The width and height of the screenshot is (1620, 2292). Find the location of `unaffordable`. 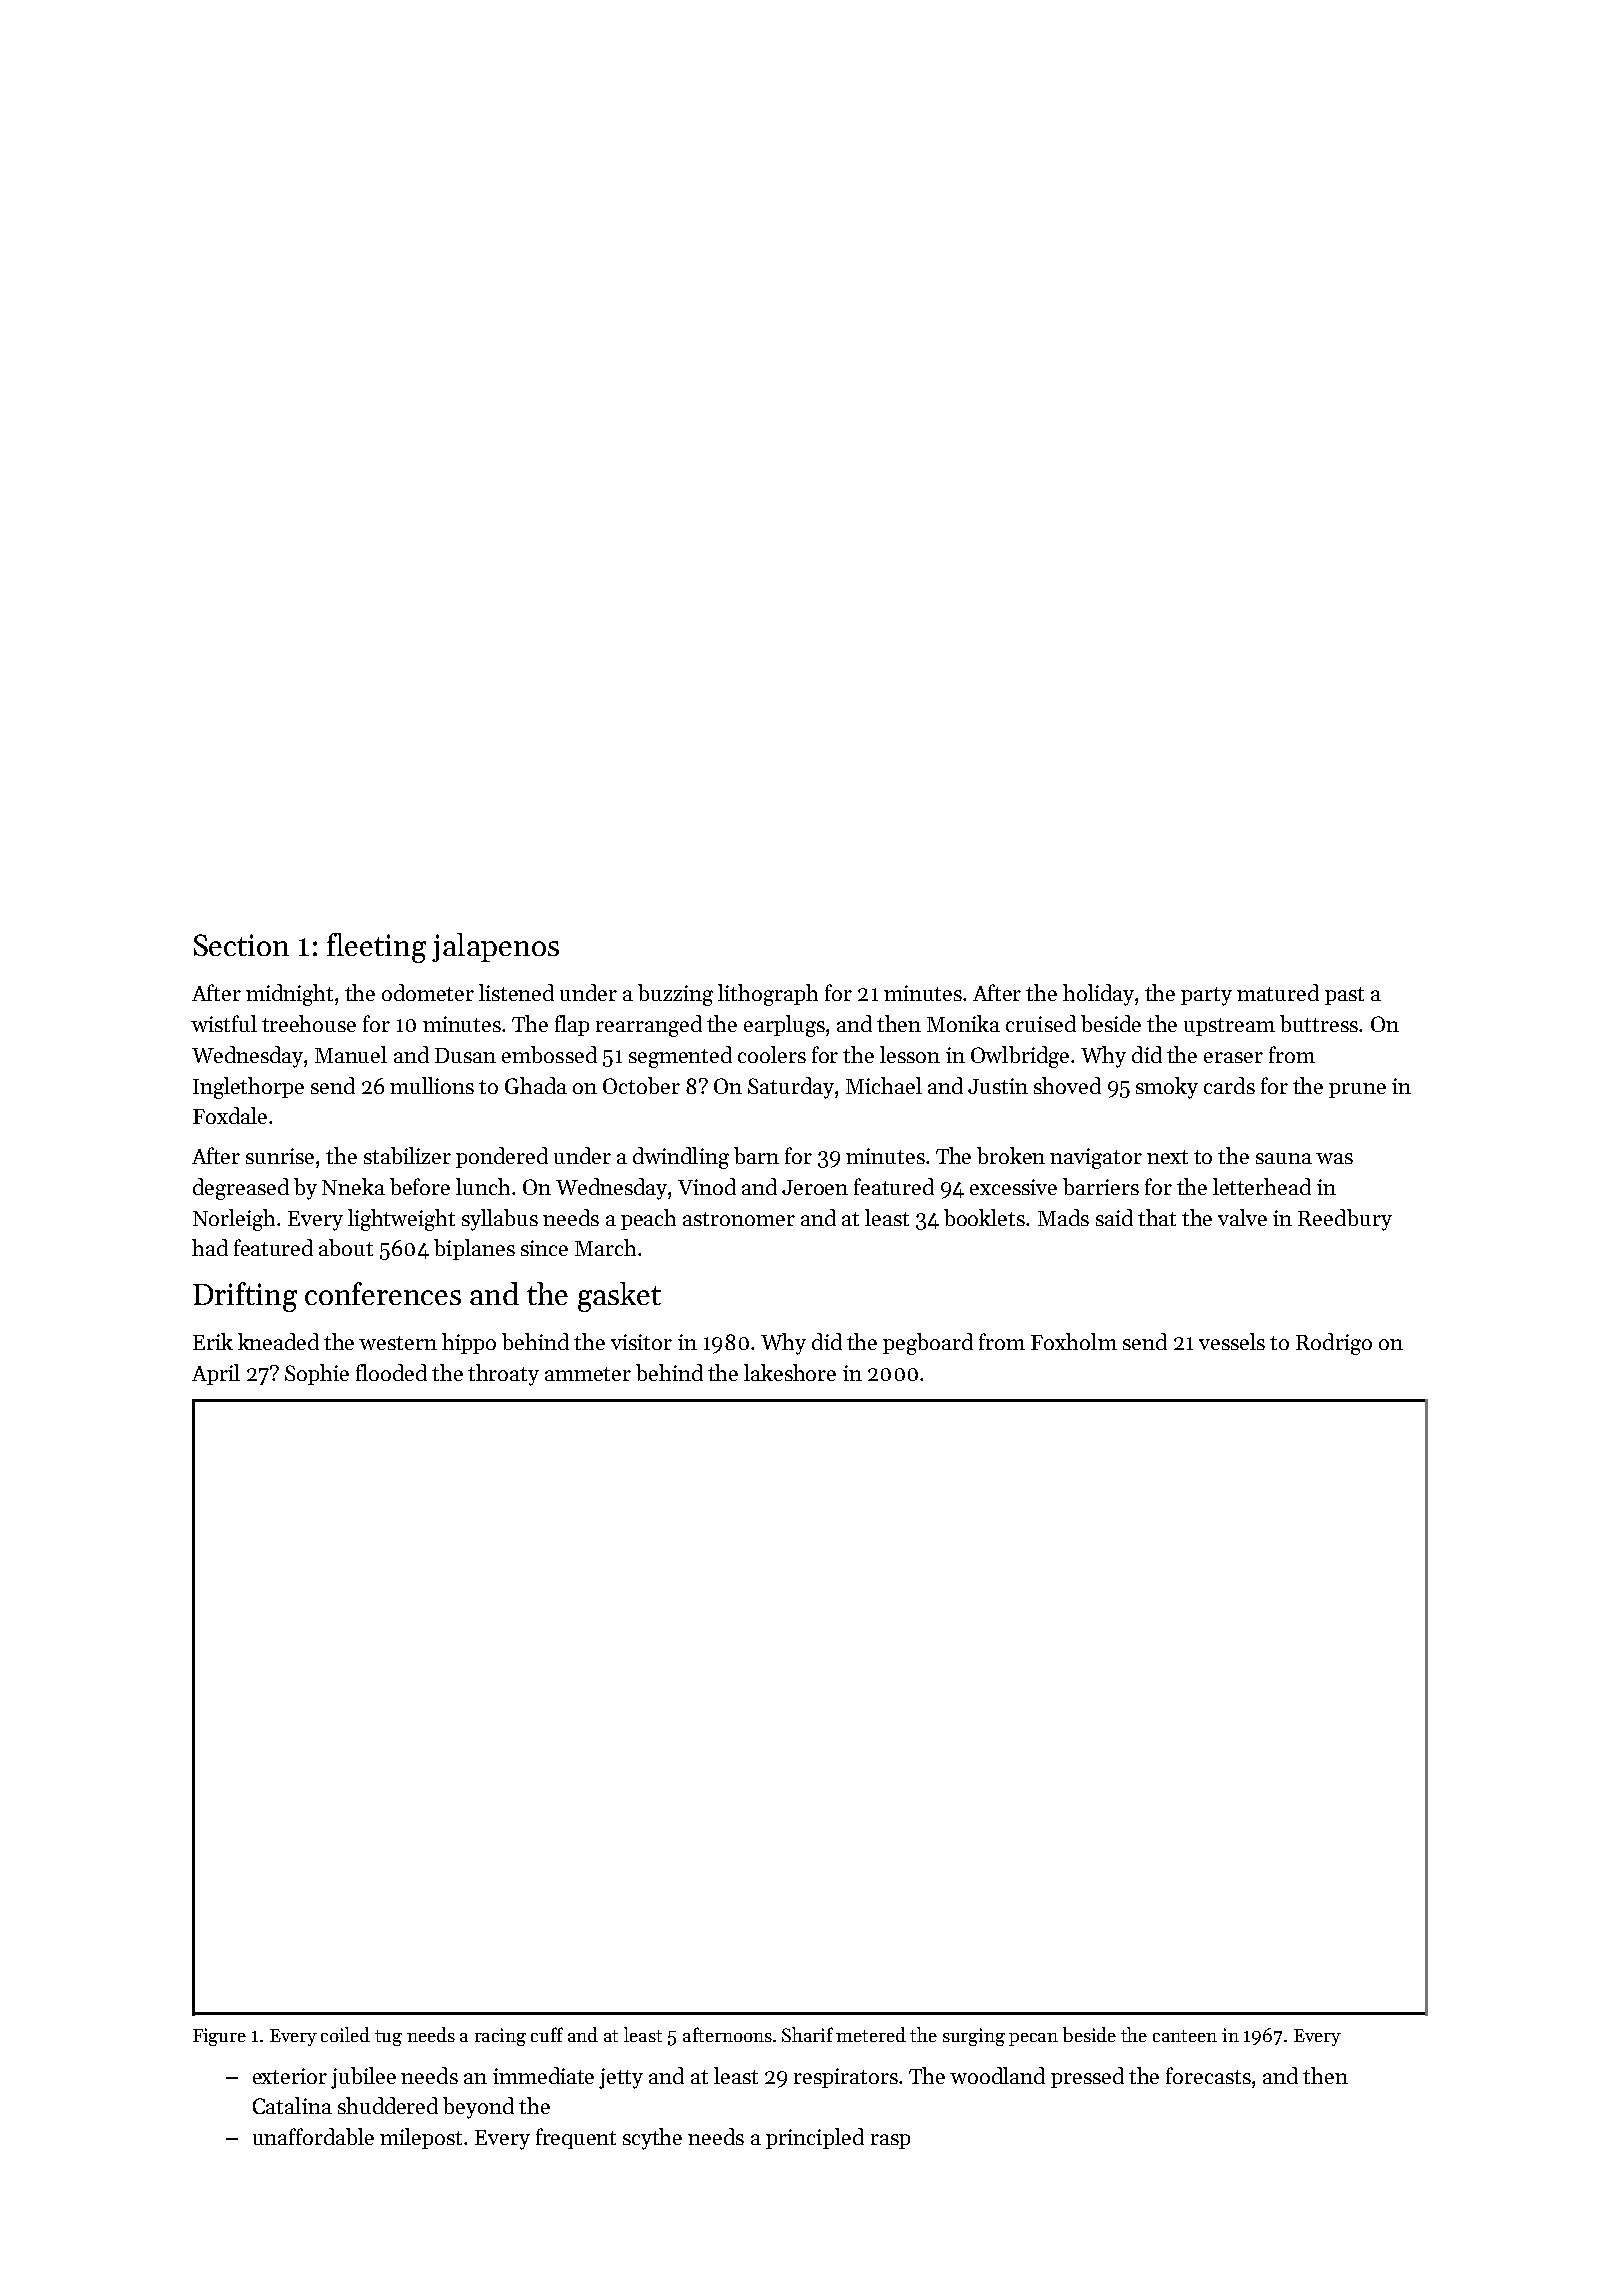

unaffordable is located at coordinates (313, 2136).
